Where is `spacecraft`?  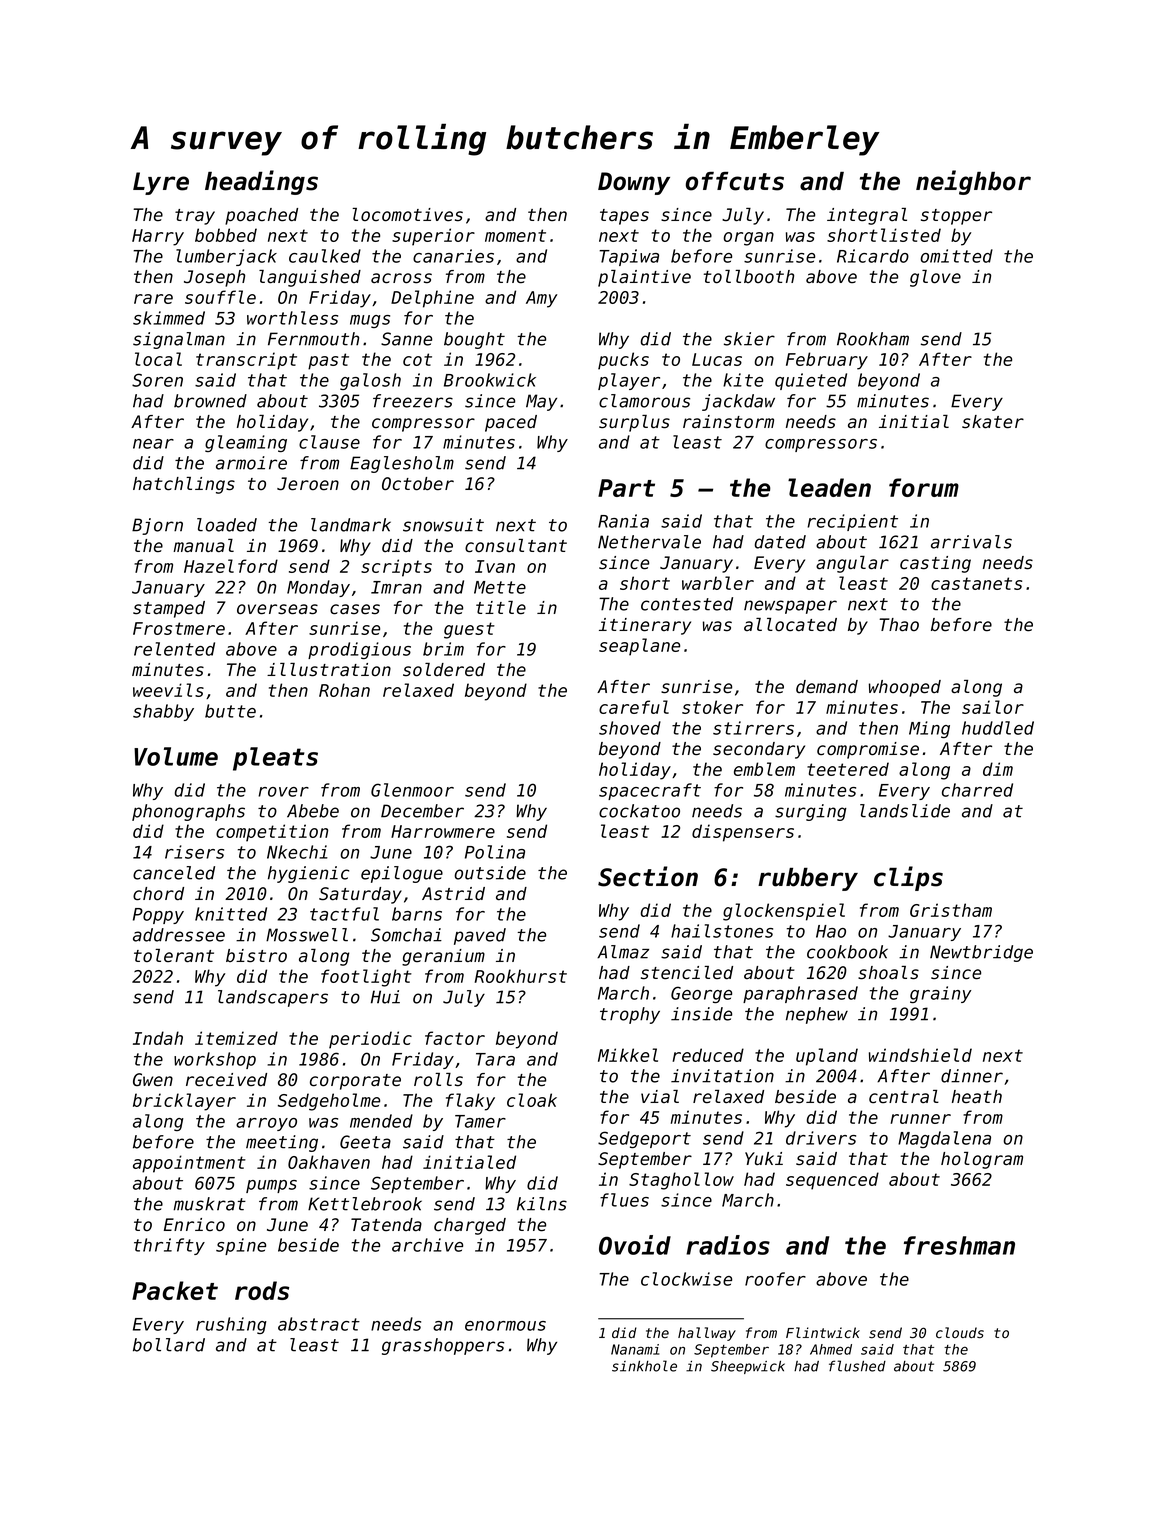 spacecraft is located at coordinates (650, 791).
